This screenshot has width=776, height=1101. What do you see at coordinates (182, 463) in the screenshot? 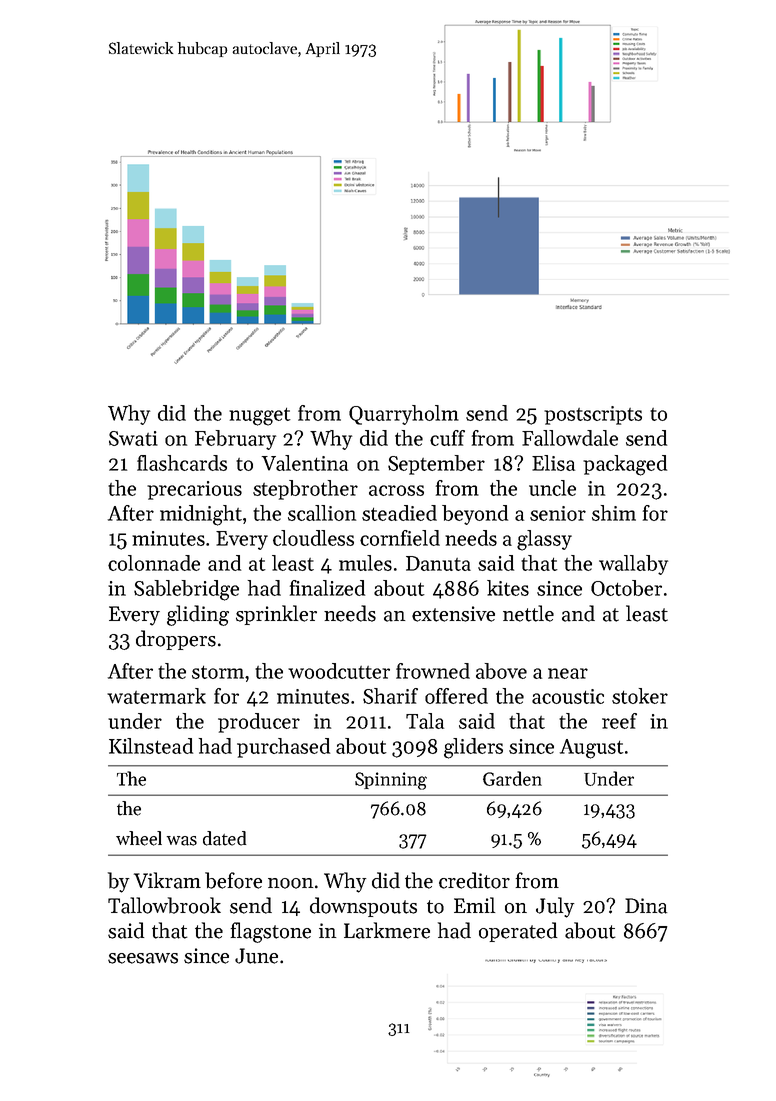
I see `flashcards` at bounding box center [182, 463].
